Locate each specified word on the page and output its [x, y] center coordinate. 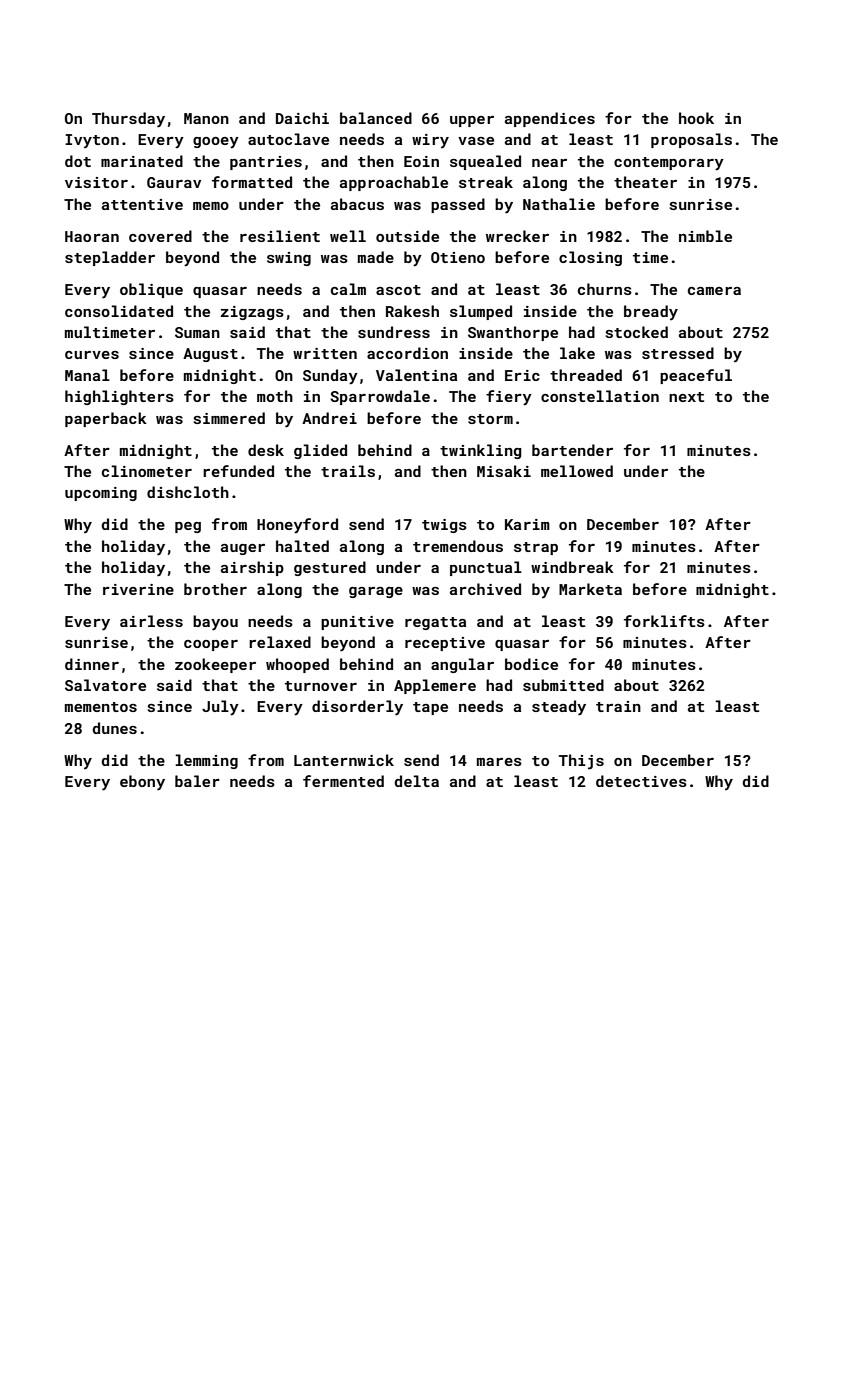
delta [417, 781]
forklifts [664, 621]
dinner [92, 664]
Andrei [329, 418]
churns [605, 289]
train [618, 706]
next [686, 397]
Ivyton [92, 141]
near [549, 163]
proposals [691, 140]
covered [160, 236]
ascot [398, 290]
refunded [238, 471]
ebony [142, 783]
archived [485, 589]
